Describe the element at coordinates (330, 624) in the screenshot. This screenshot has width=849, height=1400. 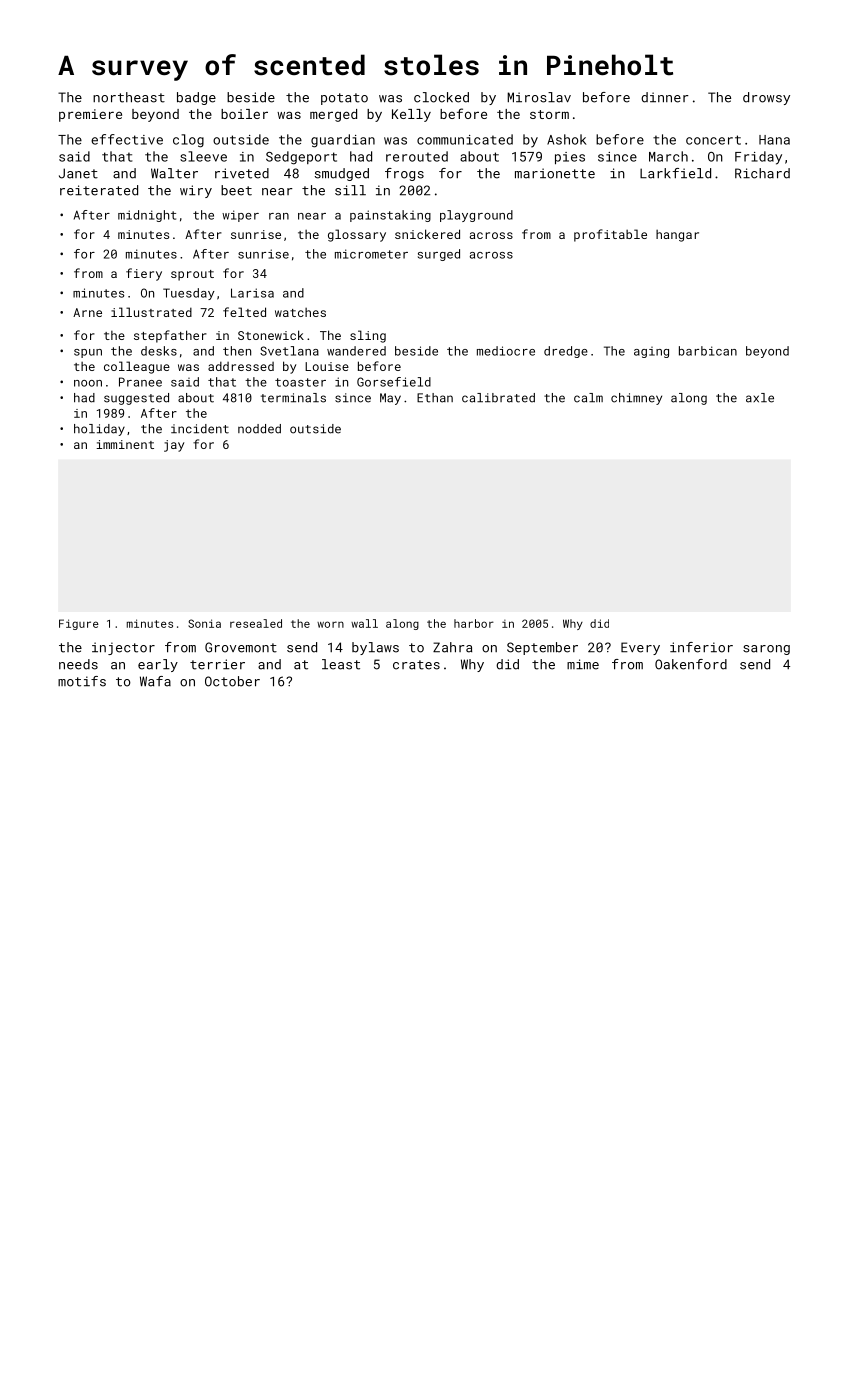
I see `worn` at that location.
